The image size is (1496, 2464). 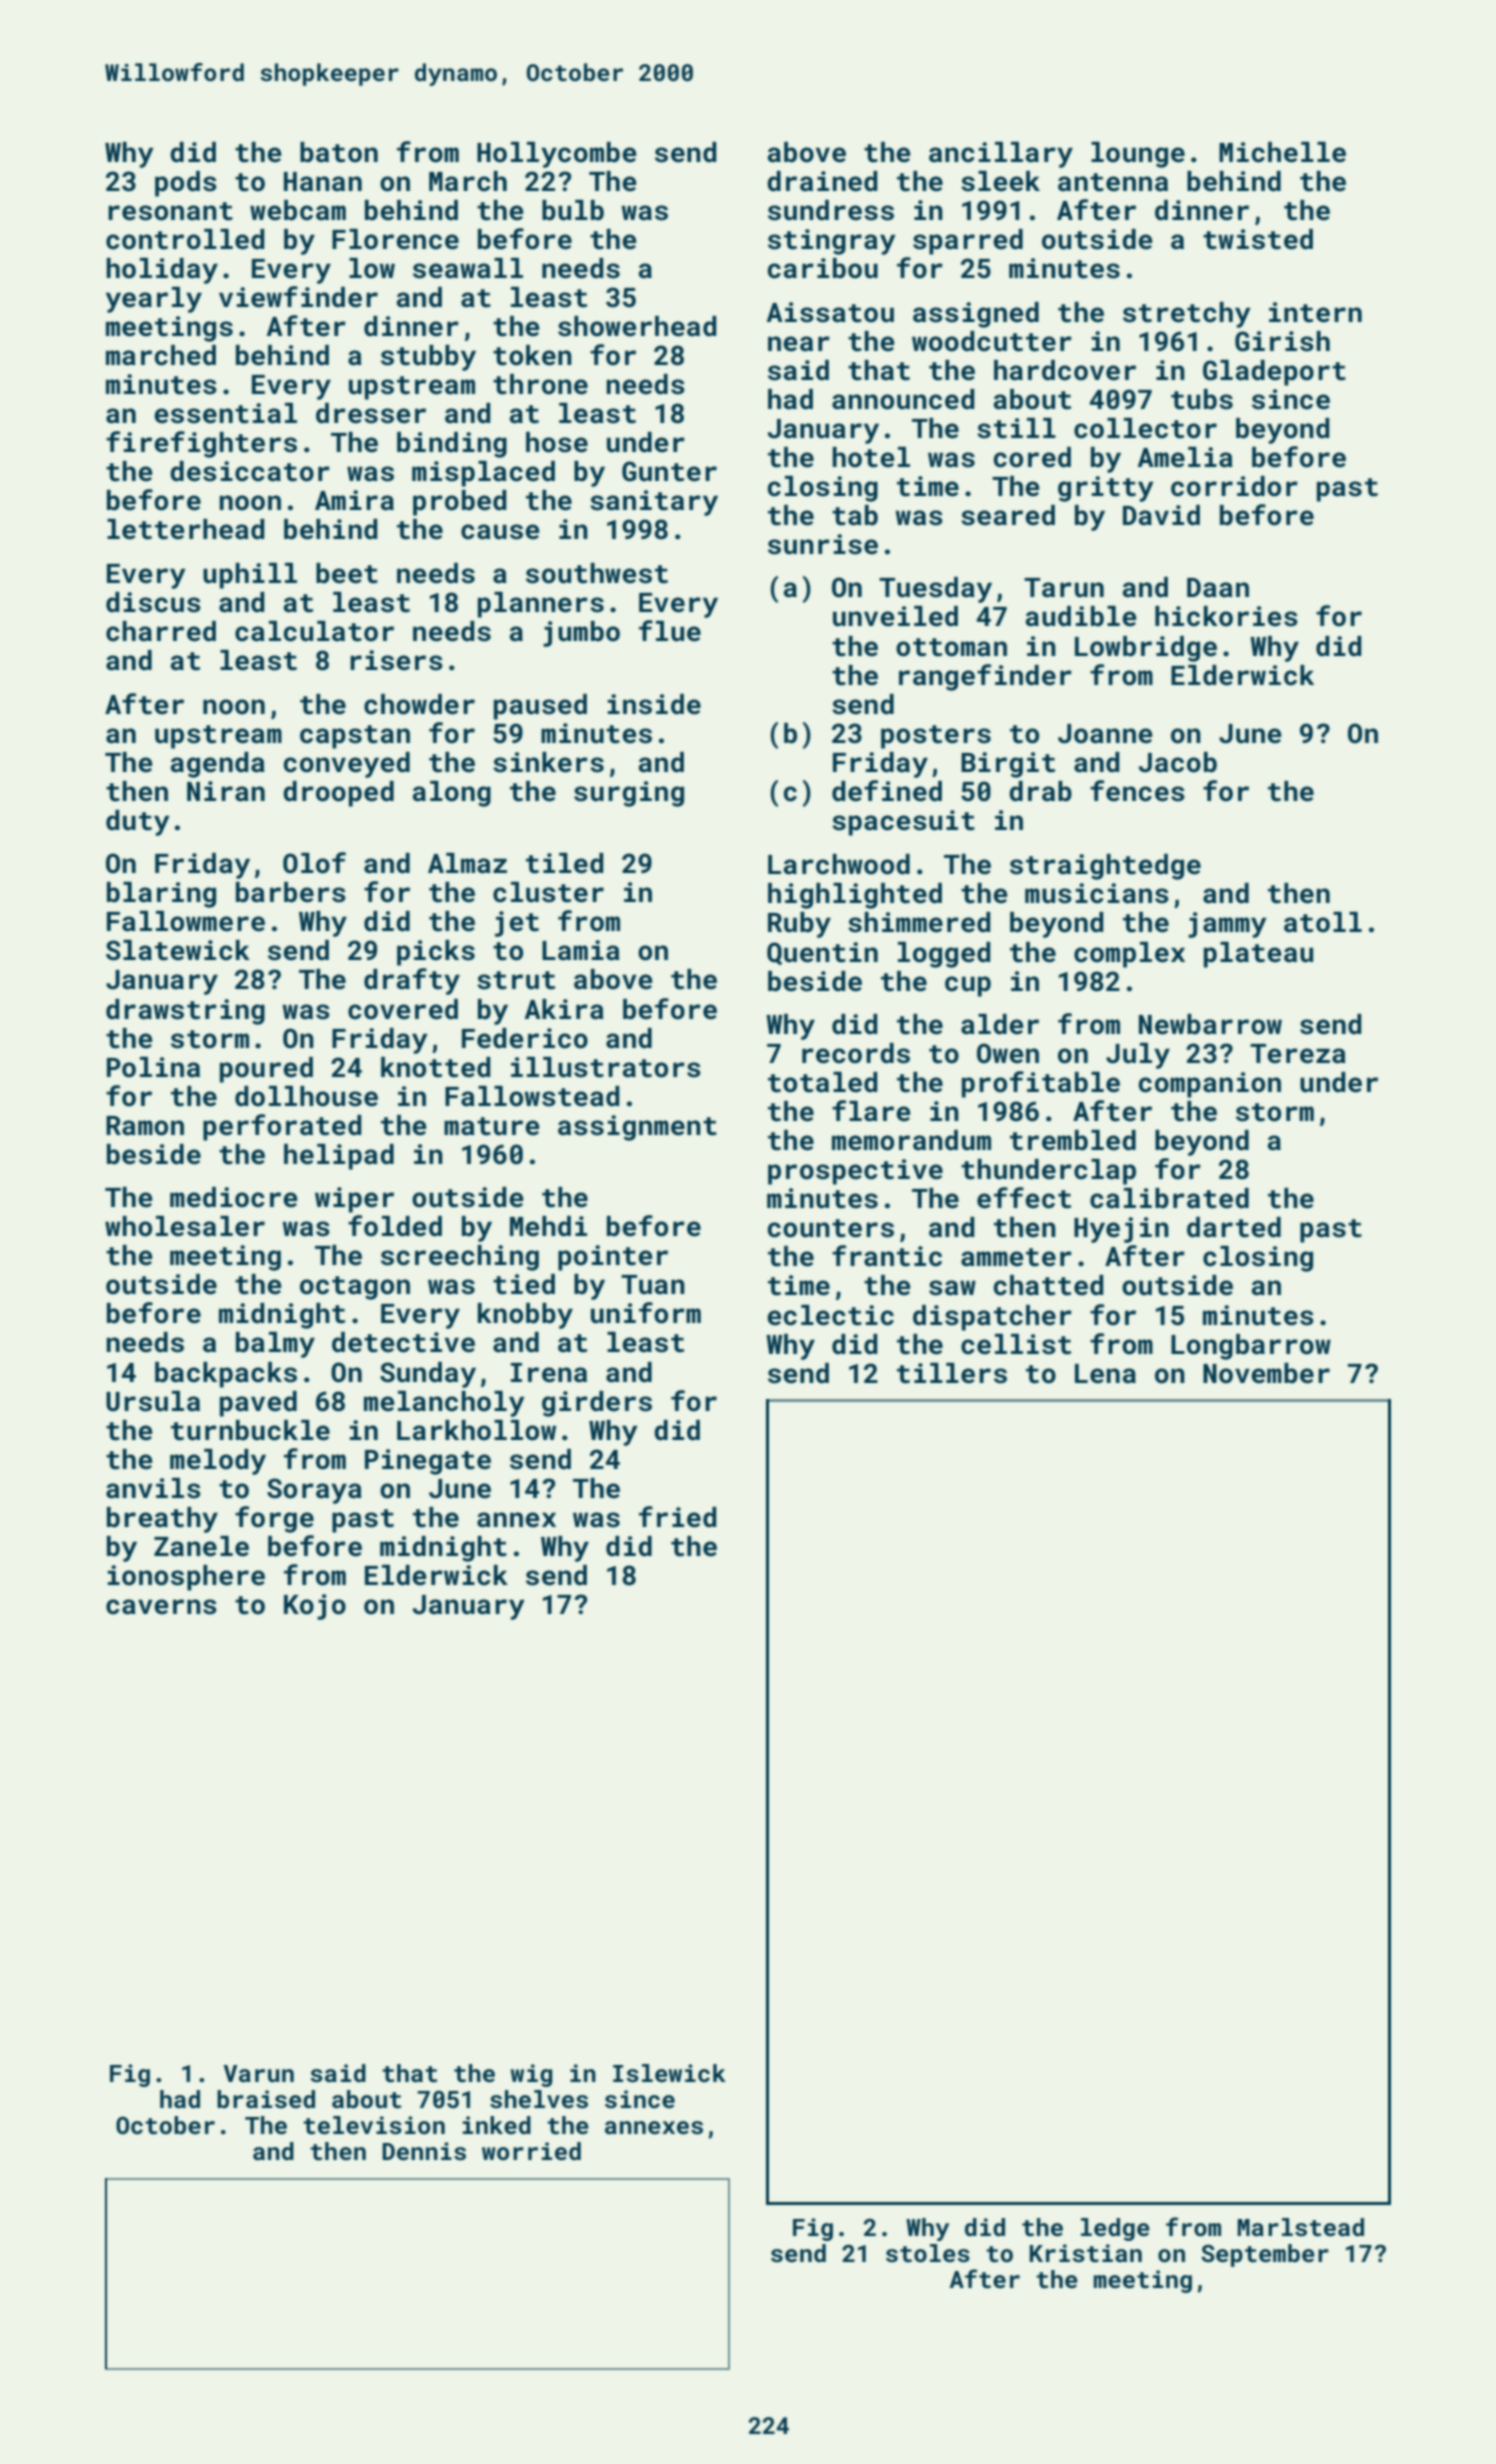 I want to click on hotel, so click(x=871, y=457).
